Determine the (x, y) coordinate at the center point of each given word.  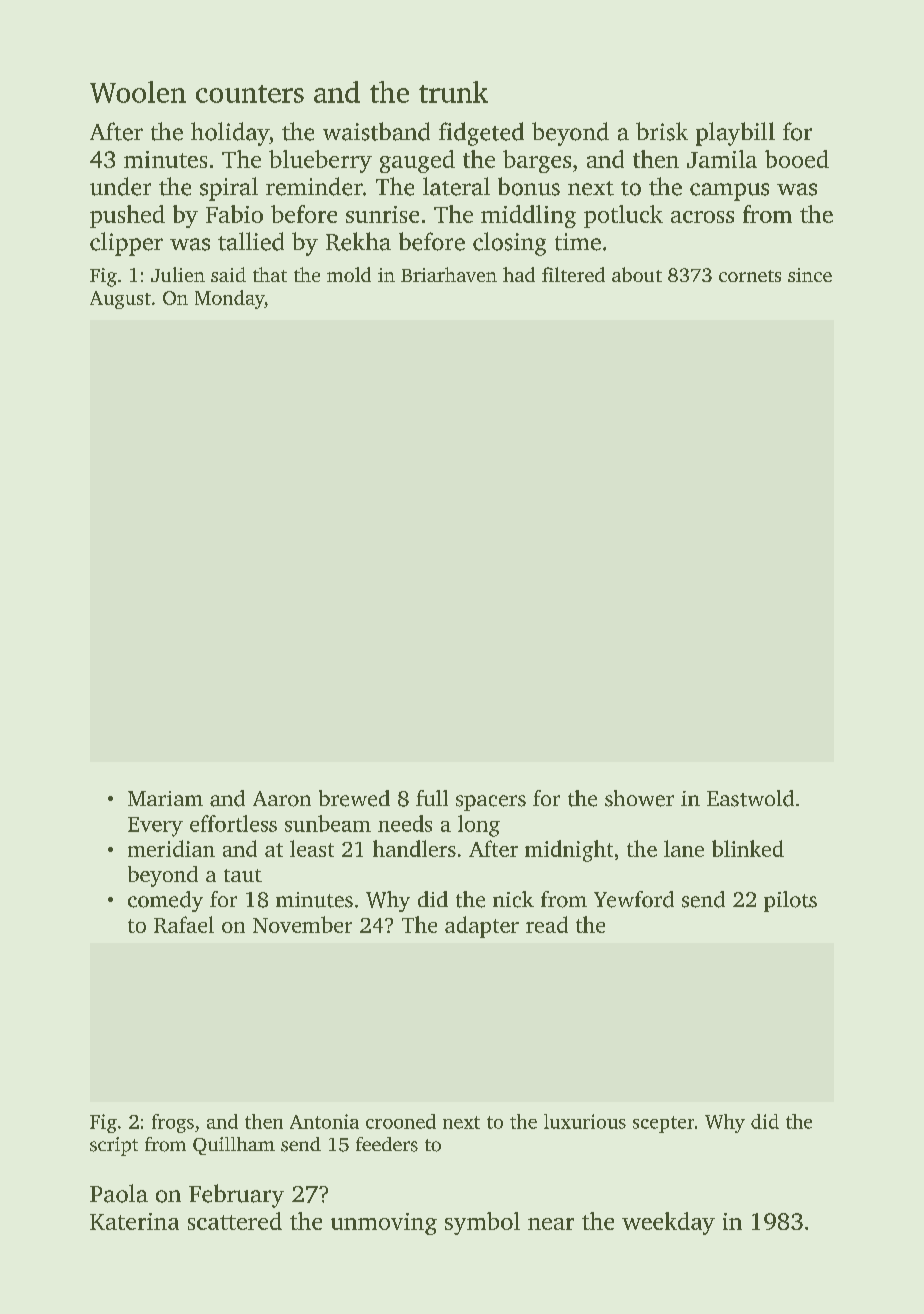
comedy (165, 901)
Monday (230, 299)
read (547, 924)
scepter (663, 1124)
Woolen (138, 92)
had (519, 274)
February (236, 1196)
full (432, 798)
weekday (668, 1223)
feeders (387, 1144)
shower (639, 798)
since (810, 275)
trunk (453, 92)
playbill (735, 134)
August (120, 300)
